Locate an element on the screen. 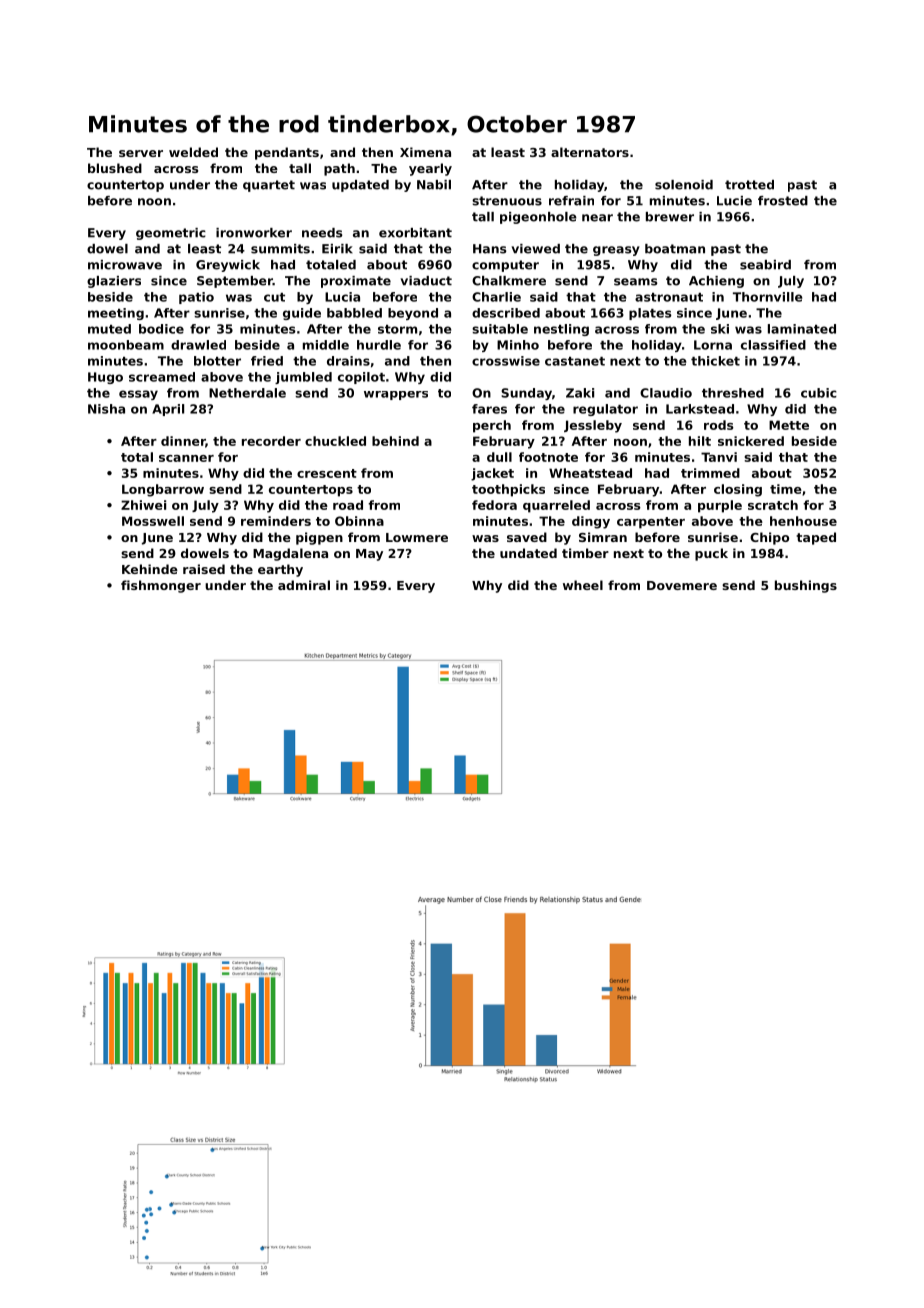 The height and width of the screenshot is (1308, 924). cubic is located at coordinates (819, 393).
